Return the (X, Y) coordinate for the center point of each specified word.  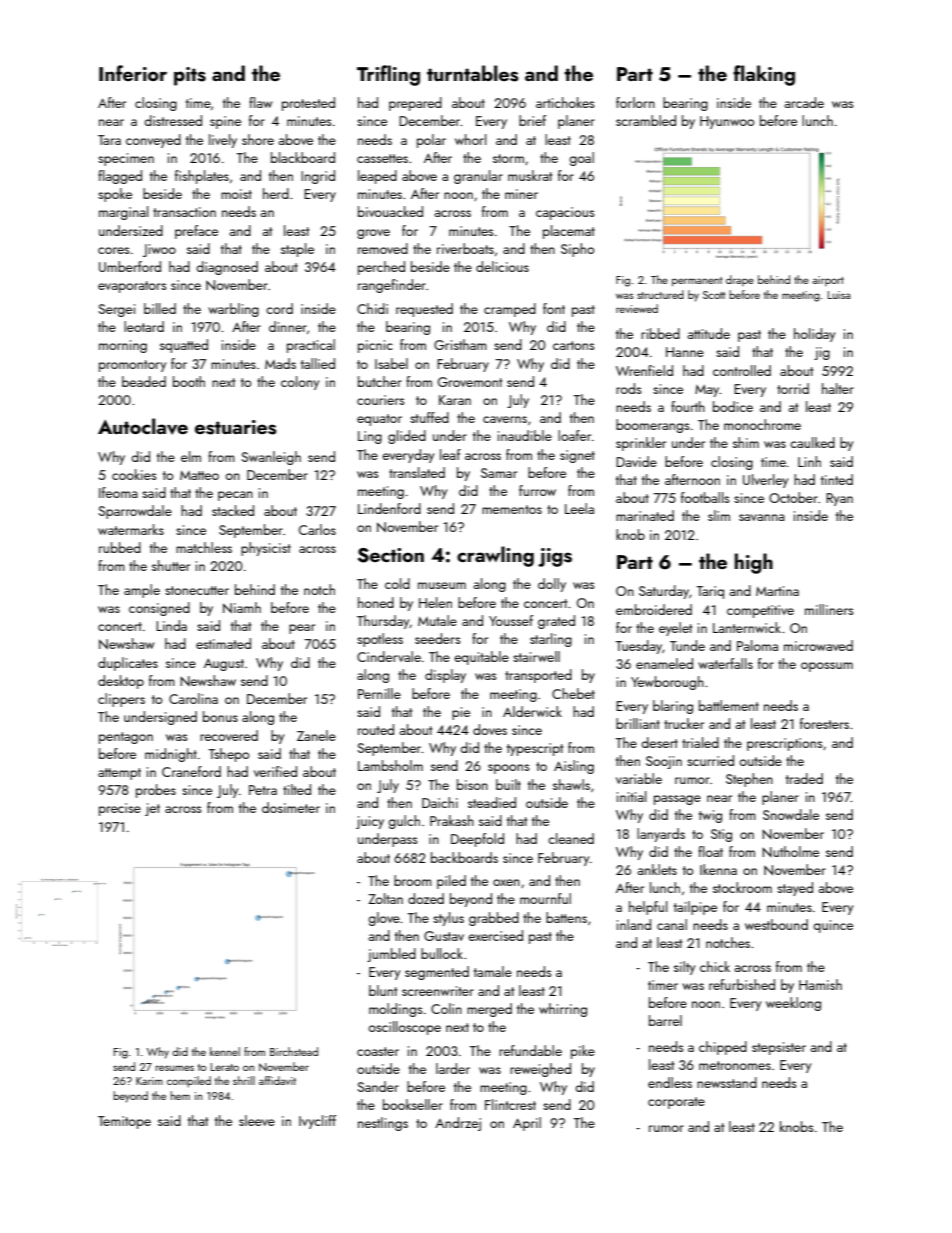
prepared (415, 104)
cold (397, 583)
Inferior (133, 73)
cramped (510, 310)
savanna (762, 517)
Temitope (124, 1122)
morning (123, 346)
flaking (764, 75)
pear (302, 629)
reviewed (637, 308)
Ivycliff (317, 1122)
